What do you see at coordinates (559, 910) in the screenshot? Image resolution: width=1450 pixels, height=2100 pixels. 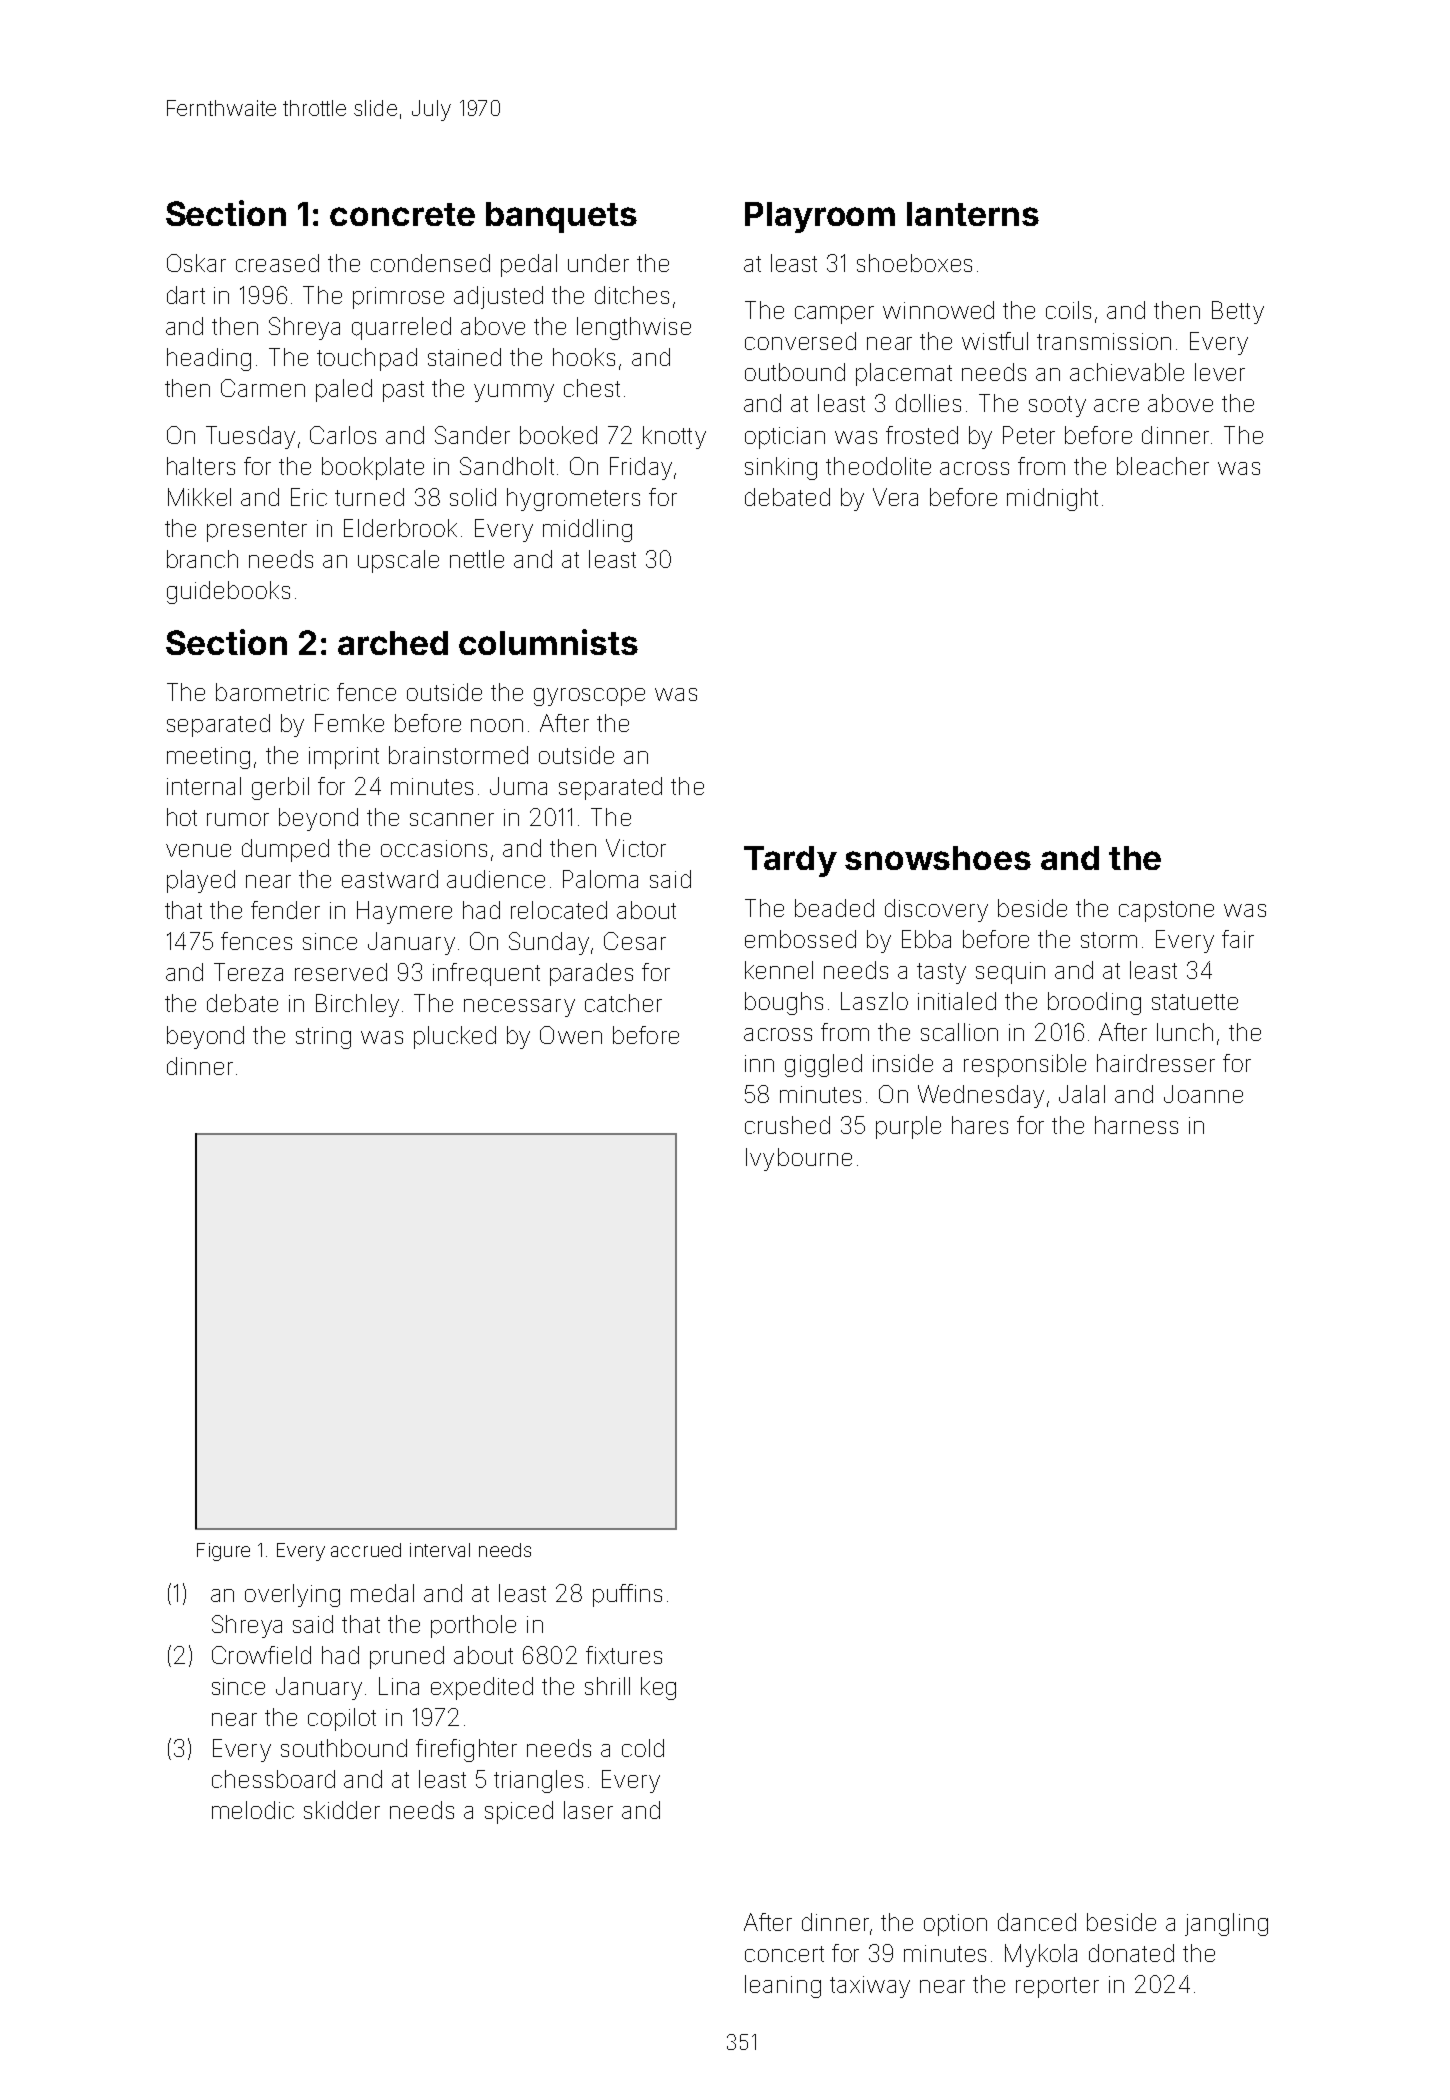 I see `relocated` at bounding box center [559, 910].
